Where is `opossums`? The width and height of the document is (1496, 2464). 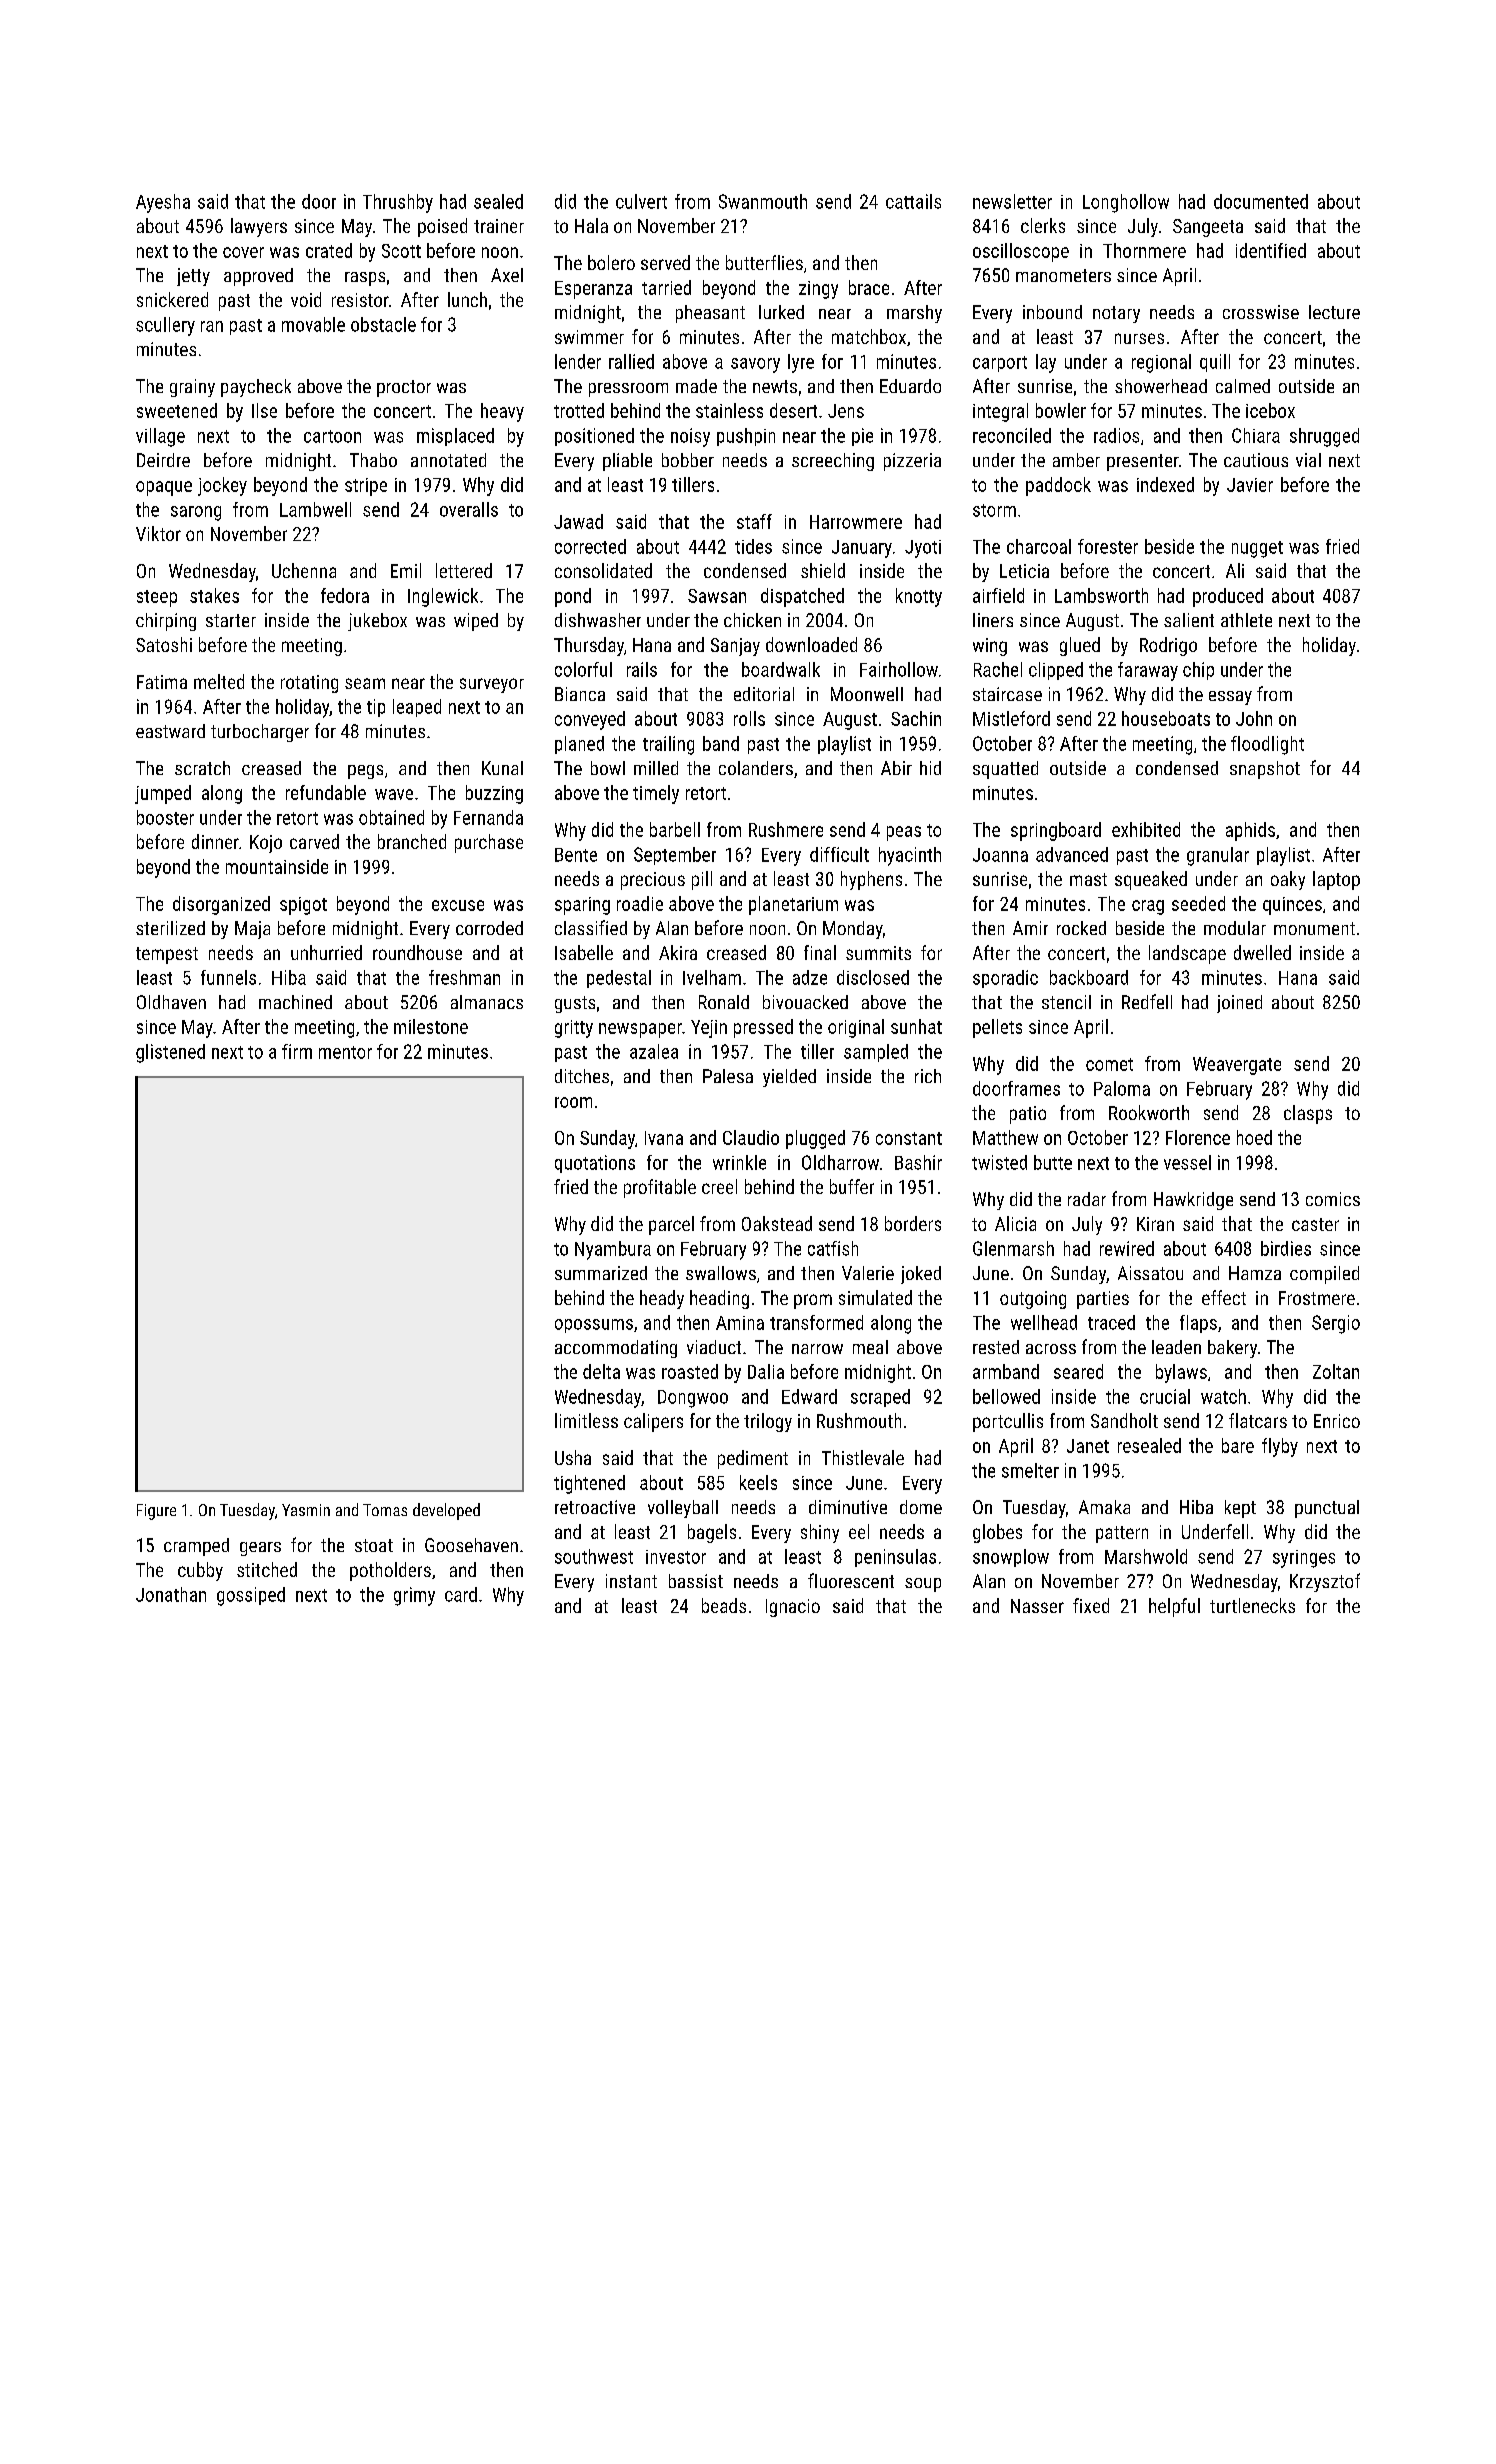
opossums is located at coordinates (594, 1326).
